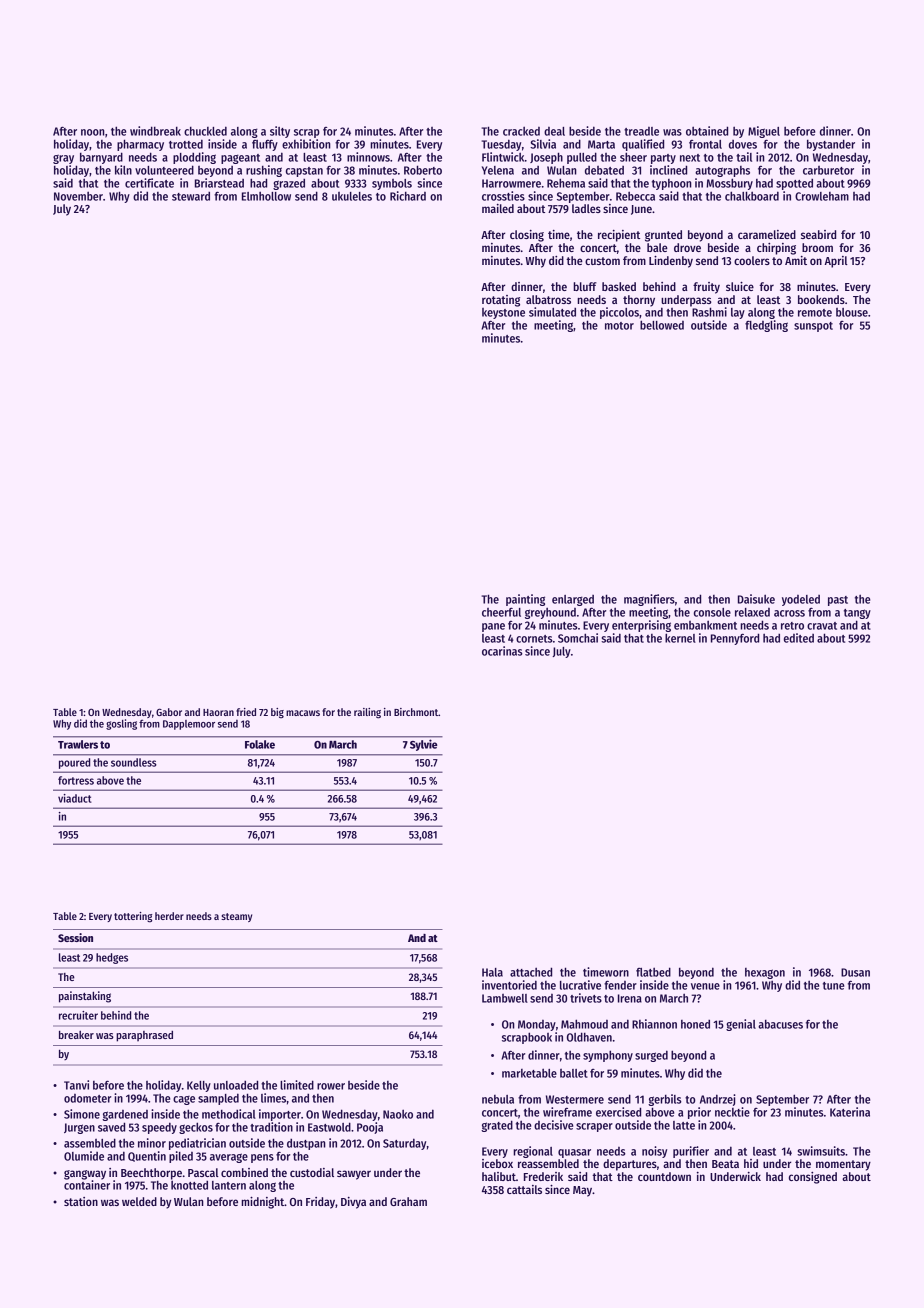 This document has height=1308, width=924. Describe the element at coordinates (169, 712) in the document. I see `Gabor` at that location.
